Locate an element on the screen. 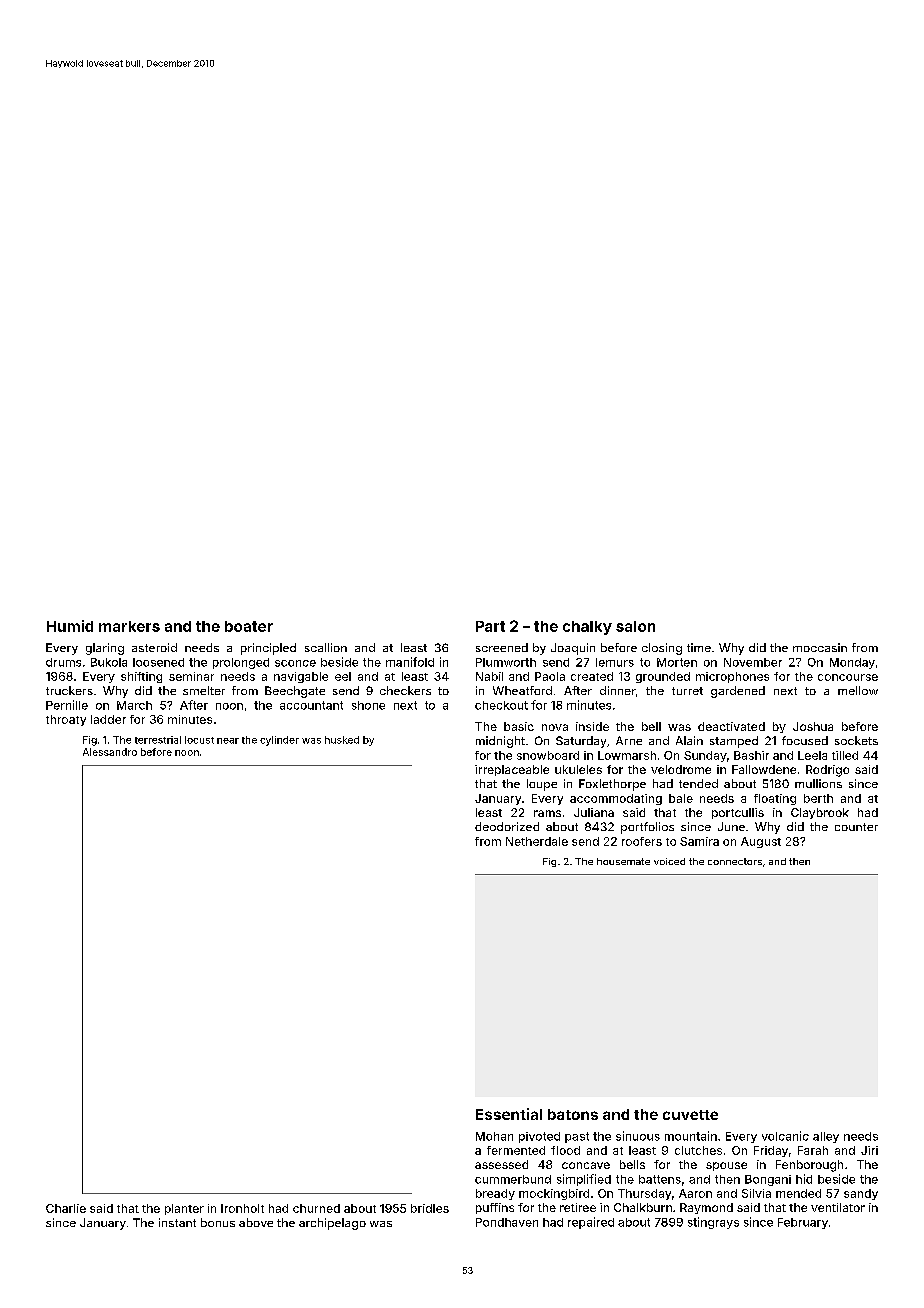  Netherdale is located at coordinates (537, 841).
